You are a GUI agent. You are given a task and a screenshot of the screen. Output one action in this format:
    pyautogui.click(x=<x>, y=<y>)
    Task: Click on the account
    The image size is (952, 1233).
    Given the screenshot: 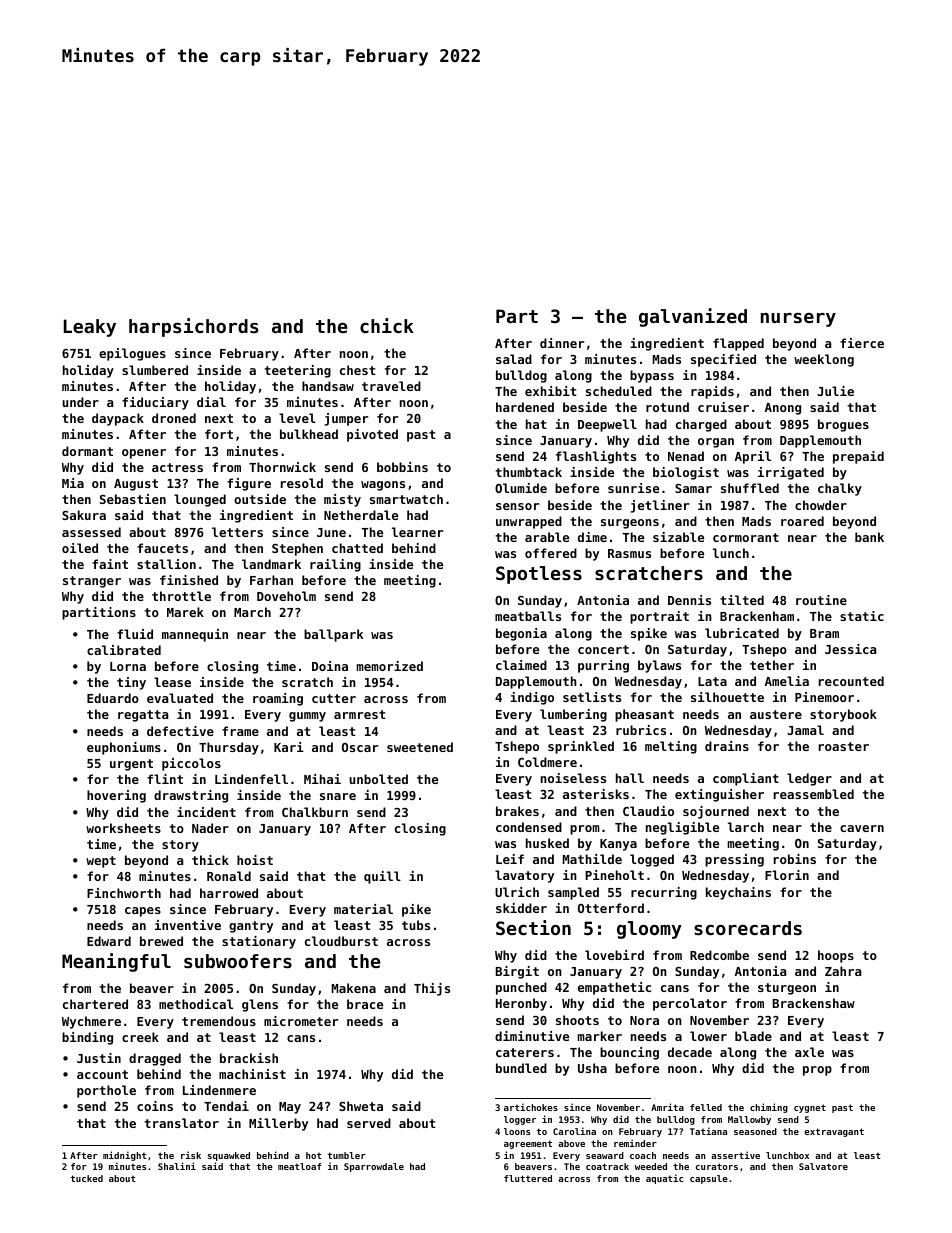 What is the action you would take?
    pyautogui.click(x=102, y=1074)
